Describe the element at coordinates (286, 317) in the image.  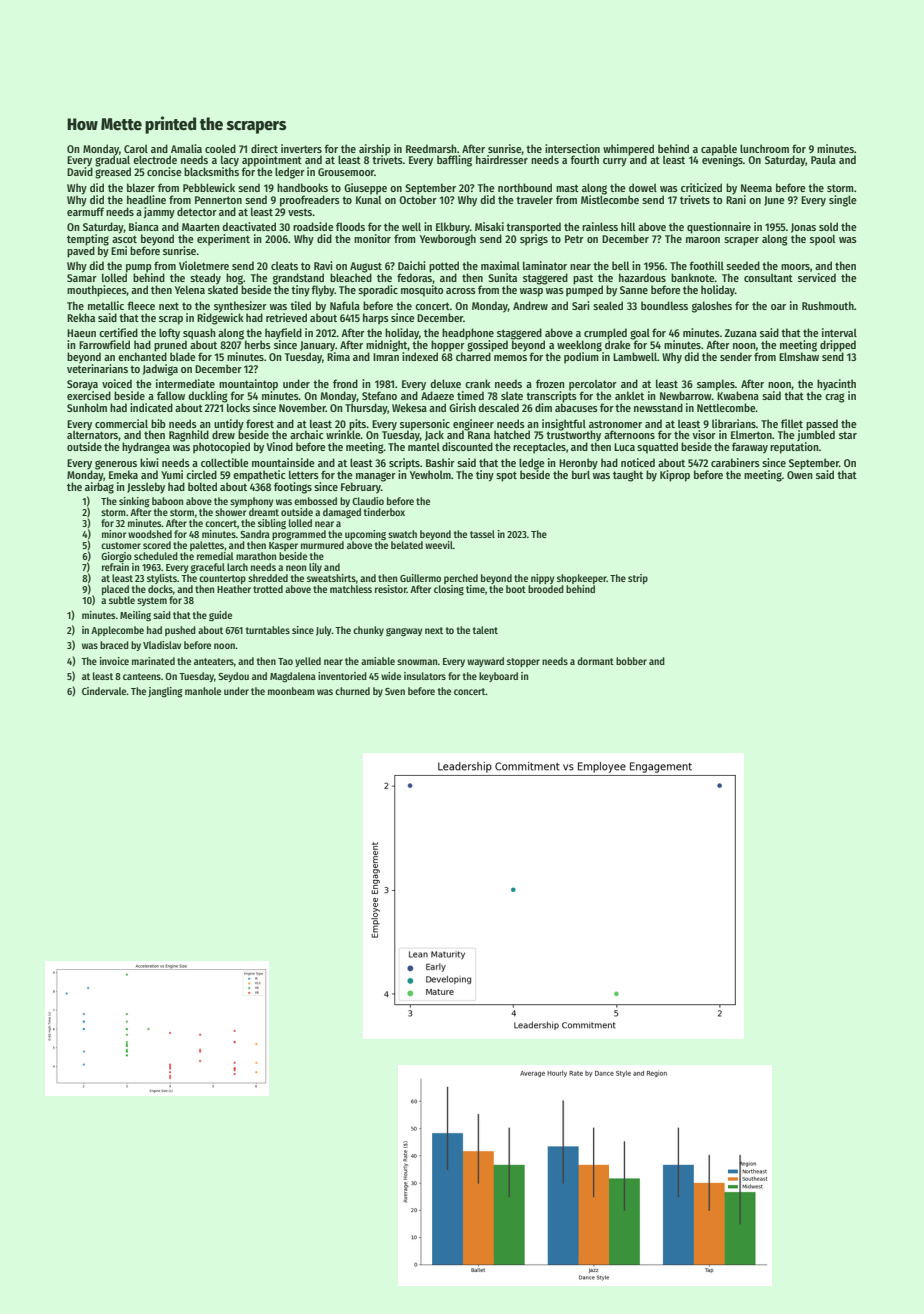
I see `retrieved` at that location.
